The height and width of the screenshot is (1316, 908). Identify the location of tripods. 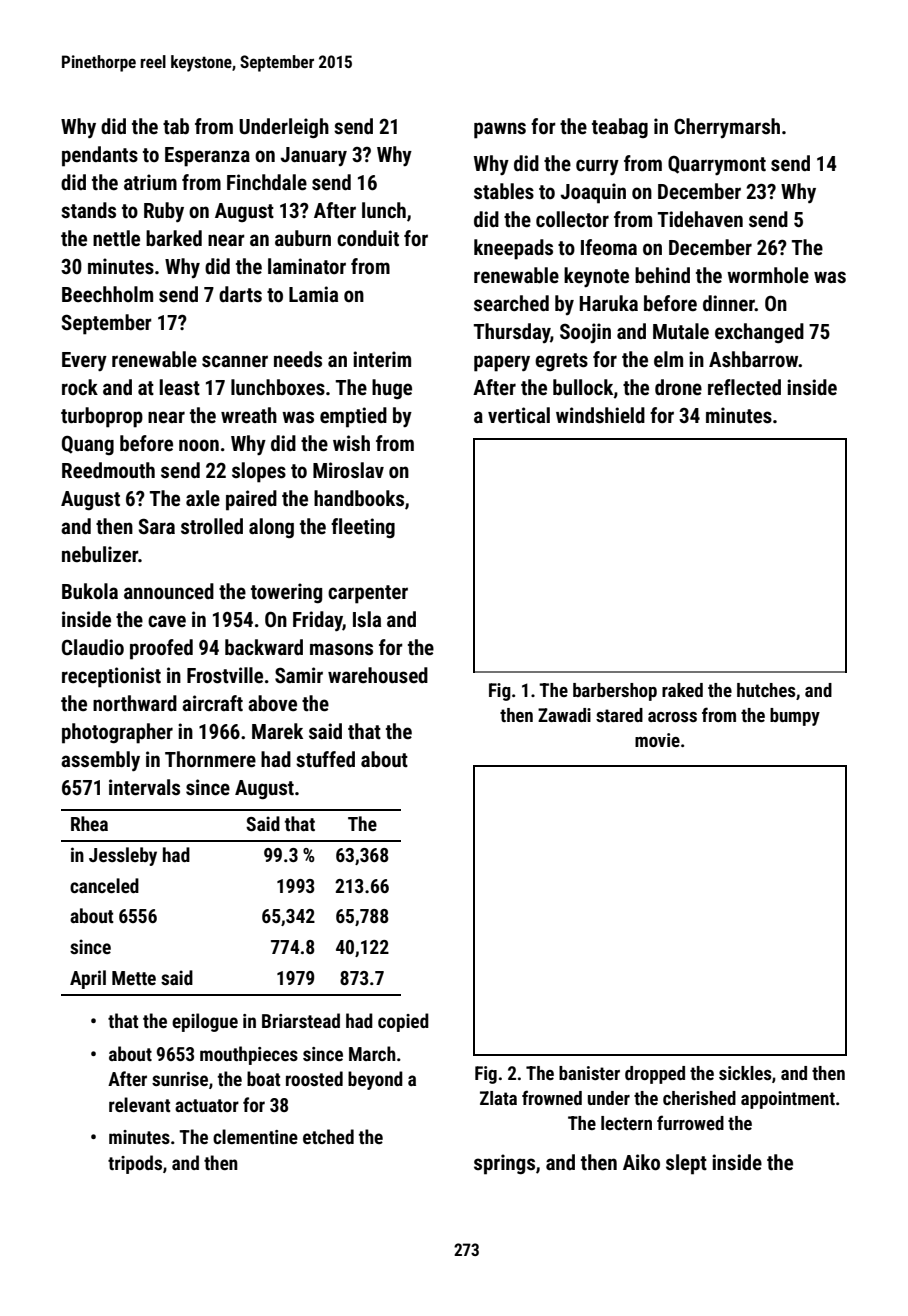
(135, 1164).
